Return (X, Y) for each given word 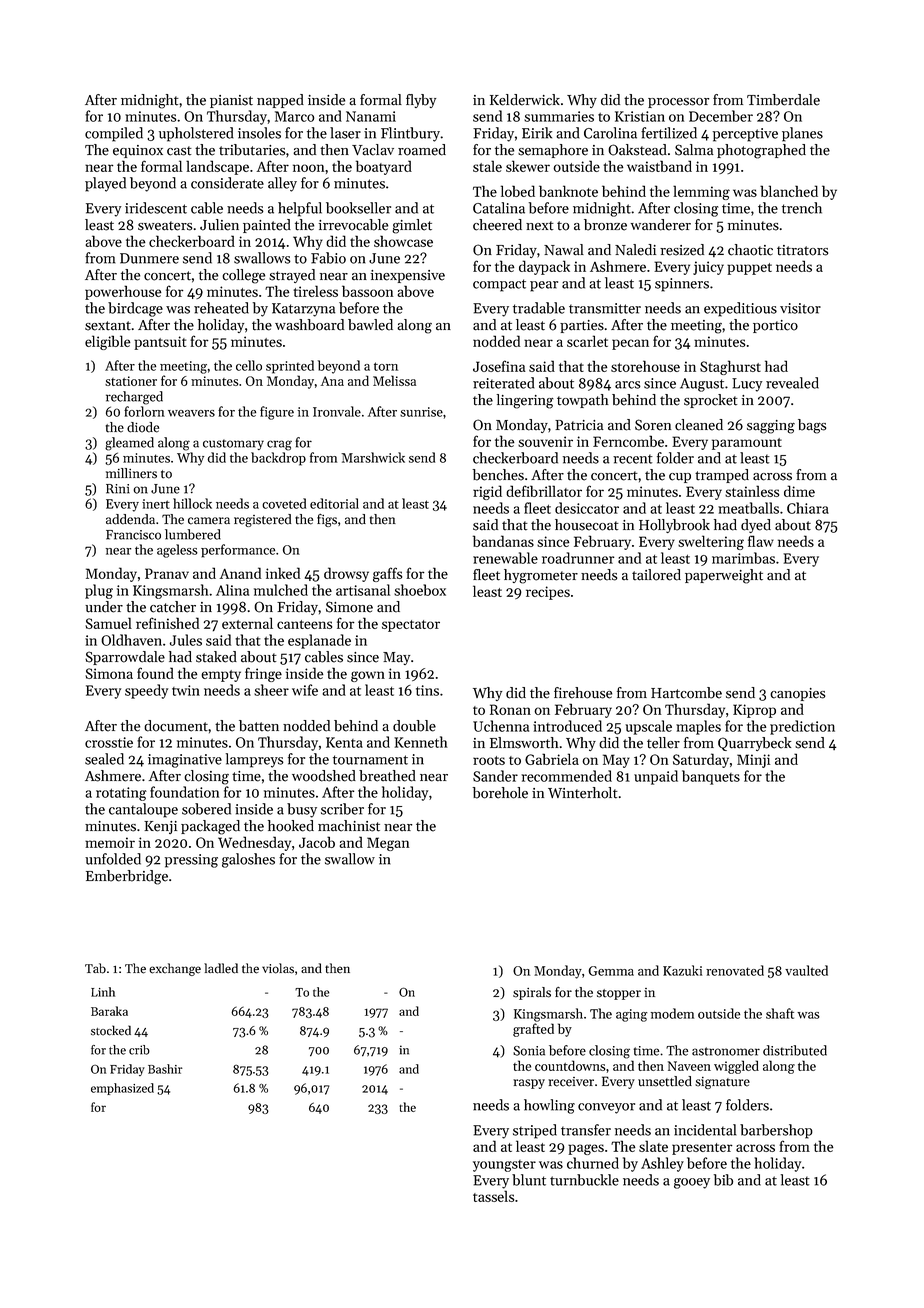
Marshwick (373, 457)
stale (487, 166)
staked (216, 657)
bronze (605, 225)
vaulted (806, 970)
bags (812, 426)
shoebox (420, 590)
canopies (797, 694)
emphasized (122, 1089)
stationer (131, 381)
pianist (231, 101)
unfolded (113, 859)
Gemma (611, 971)
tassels (493, 1196)
